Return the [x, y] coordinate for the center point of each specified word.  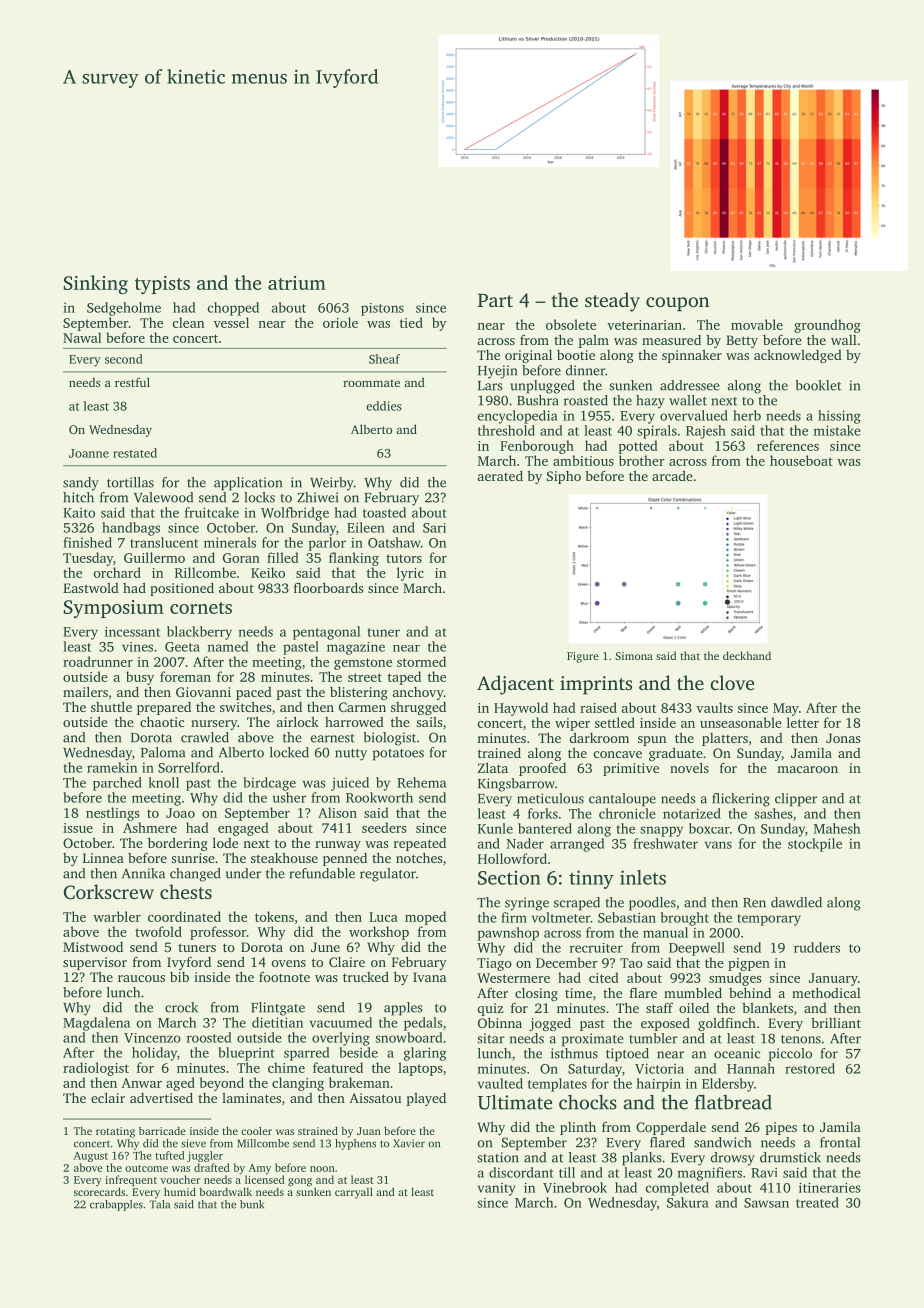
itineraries [830, 1187]
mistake [837, 430]
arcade [672, 476]
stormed [421, 661]
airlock [298, 721]
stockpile [815, 845]
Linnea [103, 858]
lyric [410, 574]
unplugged [542, 387]
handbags [131, 529]
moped [425, 918]
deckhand [747, 655]
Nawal [82, 337]
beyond [222, 1084]
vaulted [500, 1083]
